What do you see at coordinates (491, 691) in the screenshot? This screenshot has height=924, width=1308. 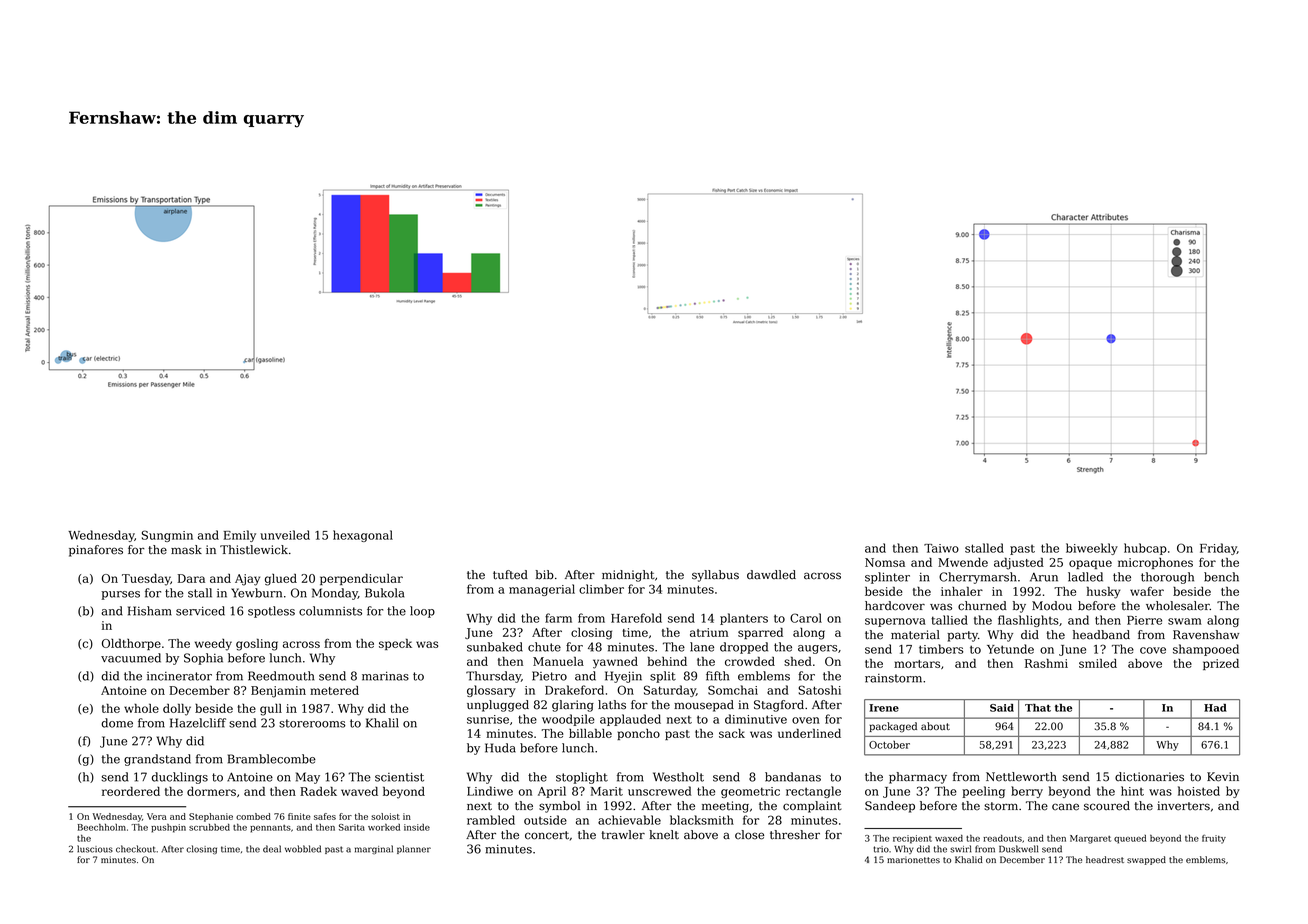 I see `glossary` at bounding box center [491, 691].
